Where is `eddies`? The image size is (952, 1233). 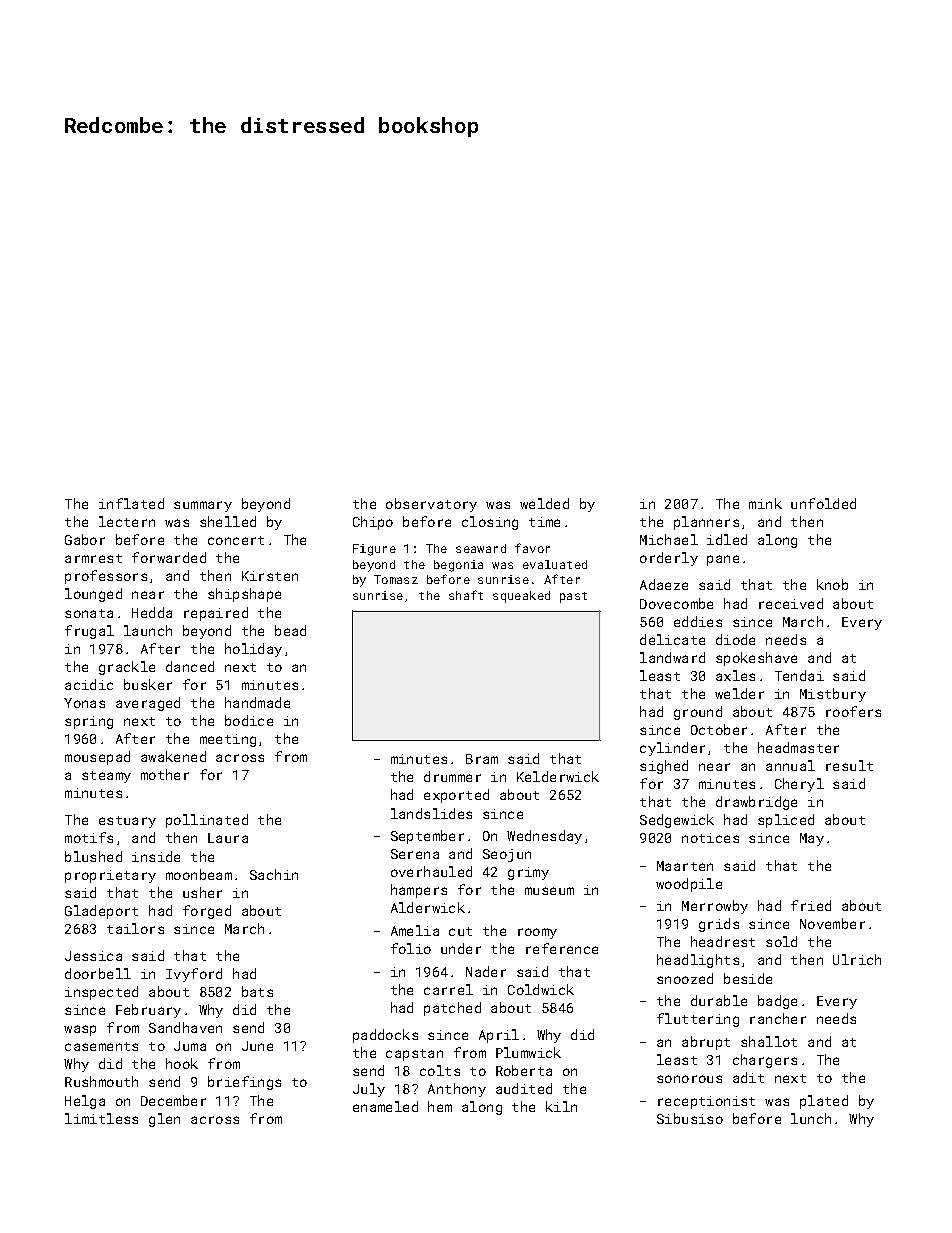
eddies is located at coordinates (698, 621).
